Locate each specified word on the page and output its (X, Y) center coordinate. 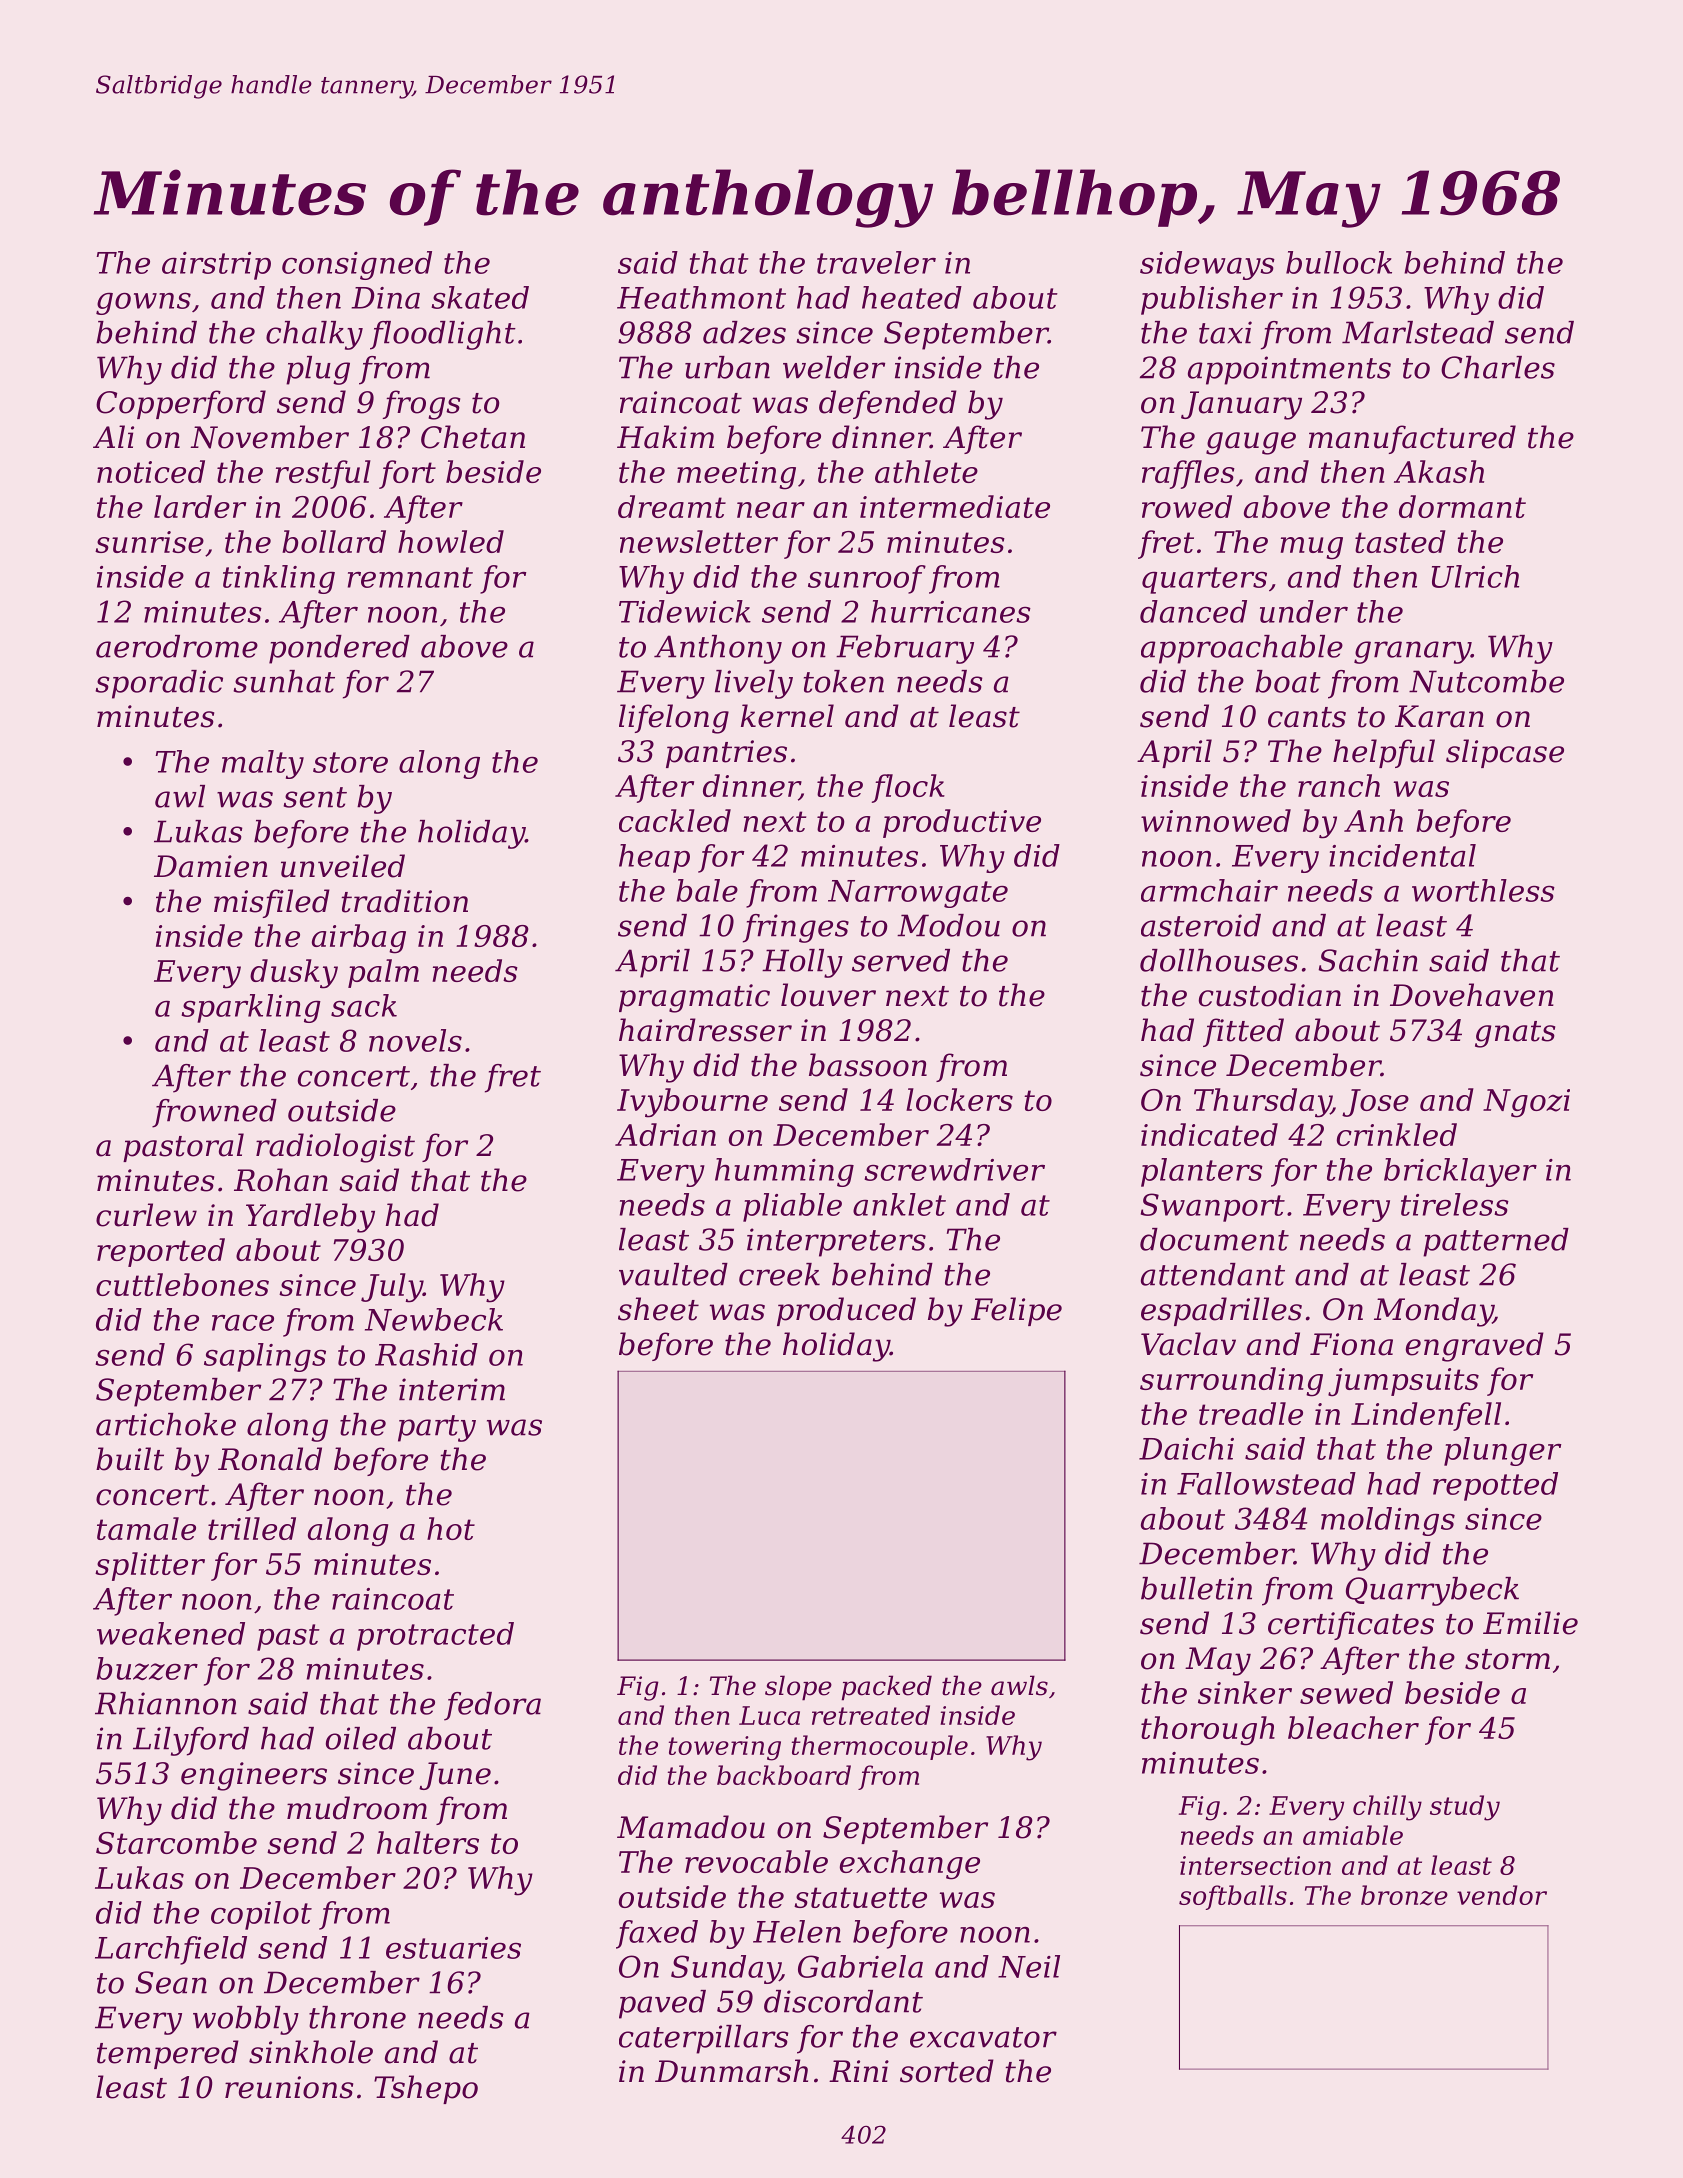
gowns (143, 303)
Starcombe (176, 1842)
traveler (876, 262)
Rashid (426, 1354)
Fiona (1351, 1344)
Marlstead (1418, 332)
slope (798, 1688)
